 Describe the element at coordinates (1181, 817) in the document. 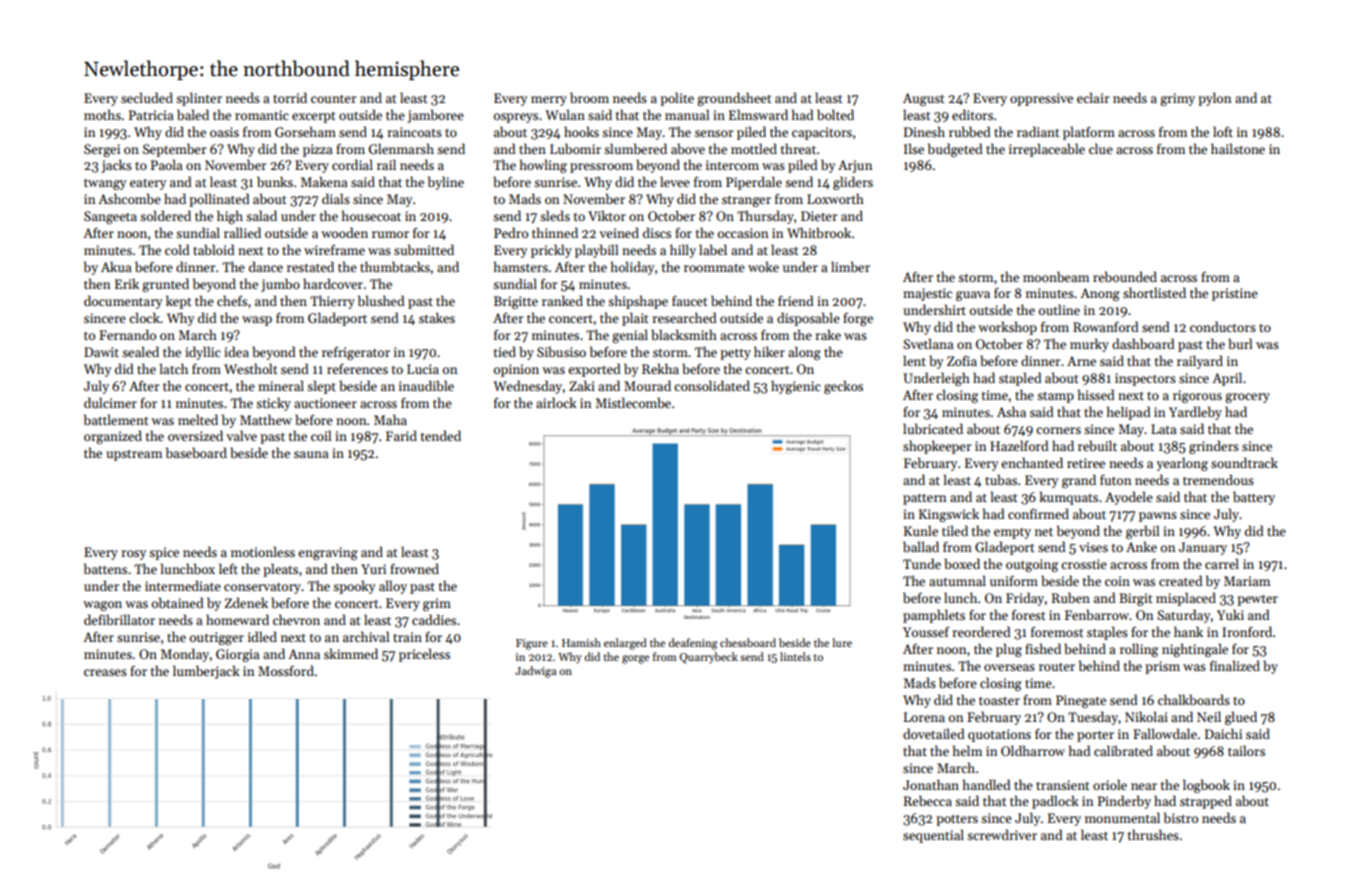

I see `bistro` at that location.
